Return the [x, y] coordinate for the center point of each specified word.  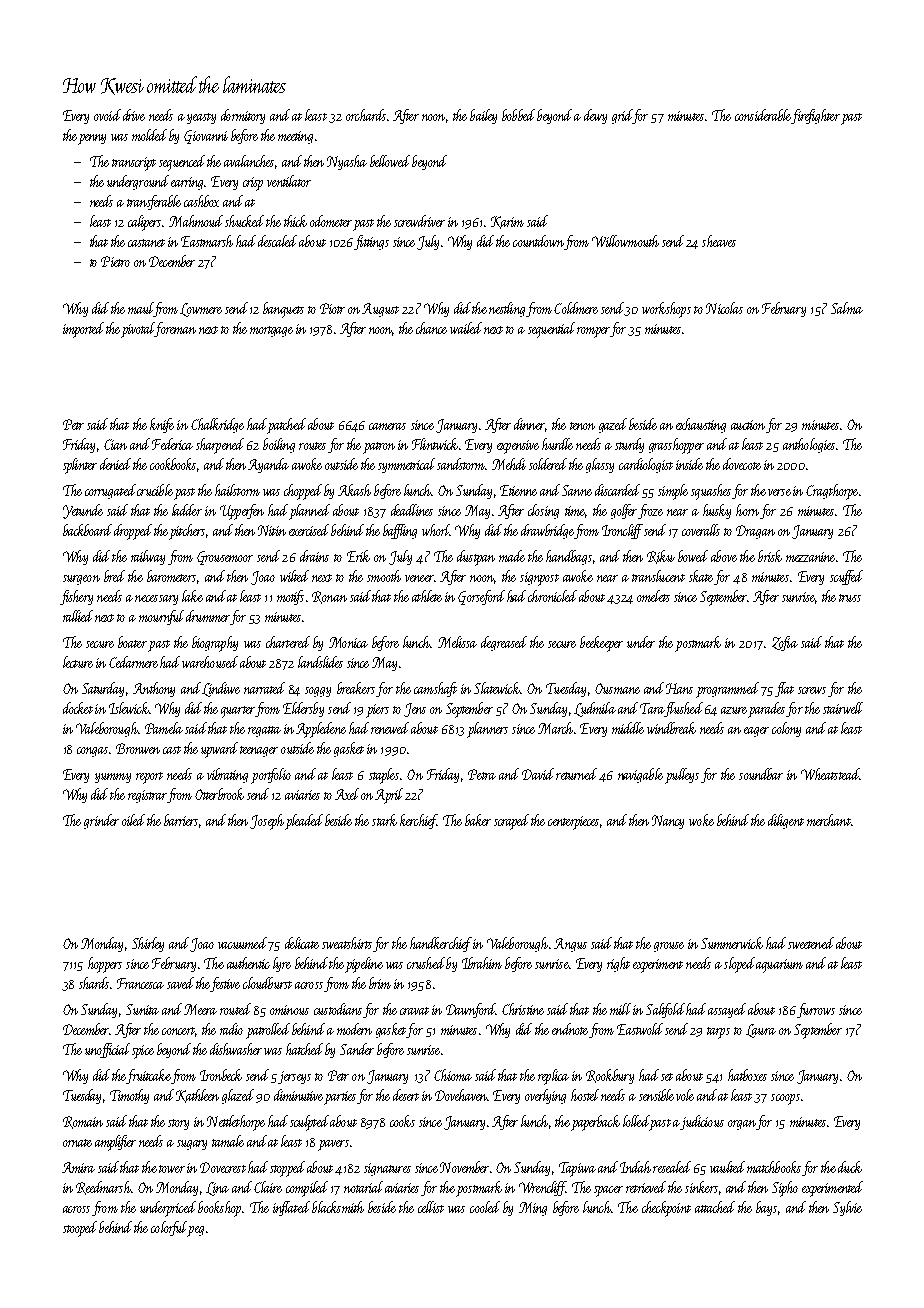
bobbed [518, 115]
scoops [785, 1099]
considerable [763, 116]
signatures [387, 1169]
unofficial [107, 1050]
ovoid [107, 115]
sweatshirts [347, 943]
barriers [181, 820]
